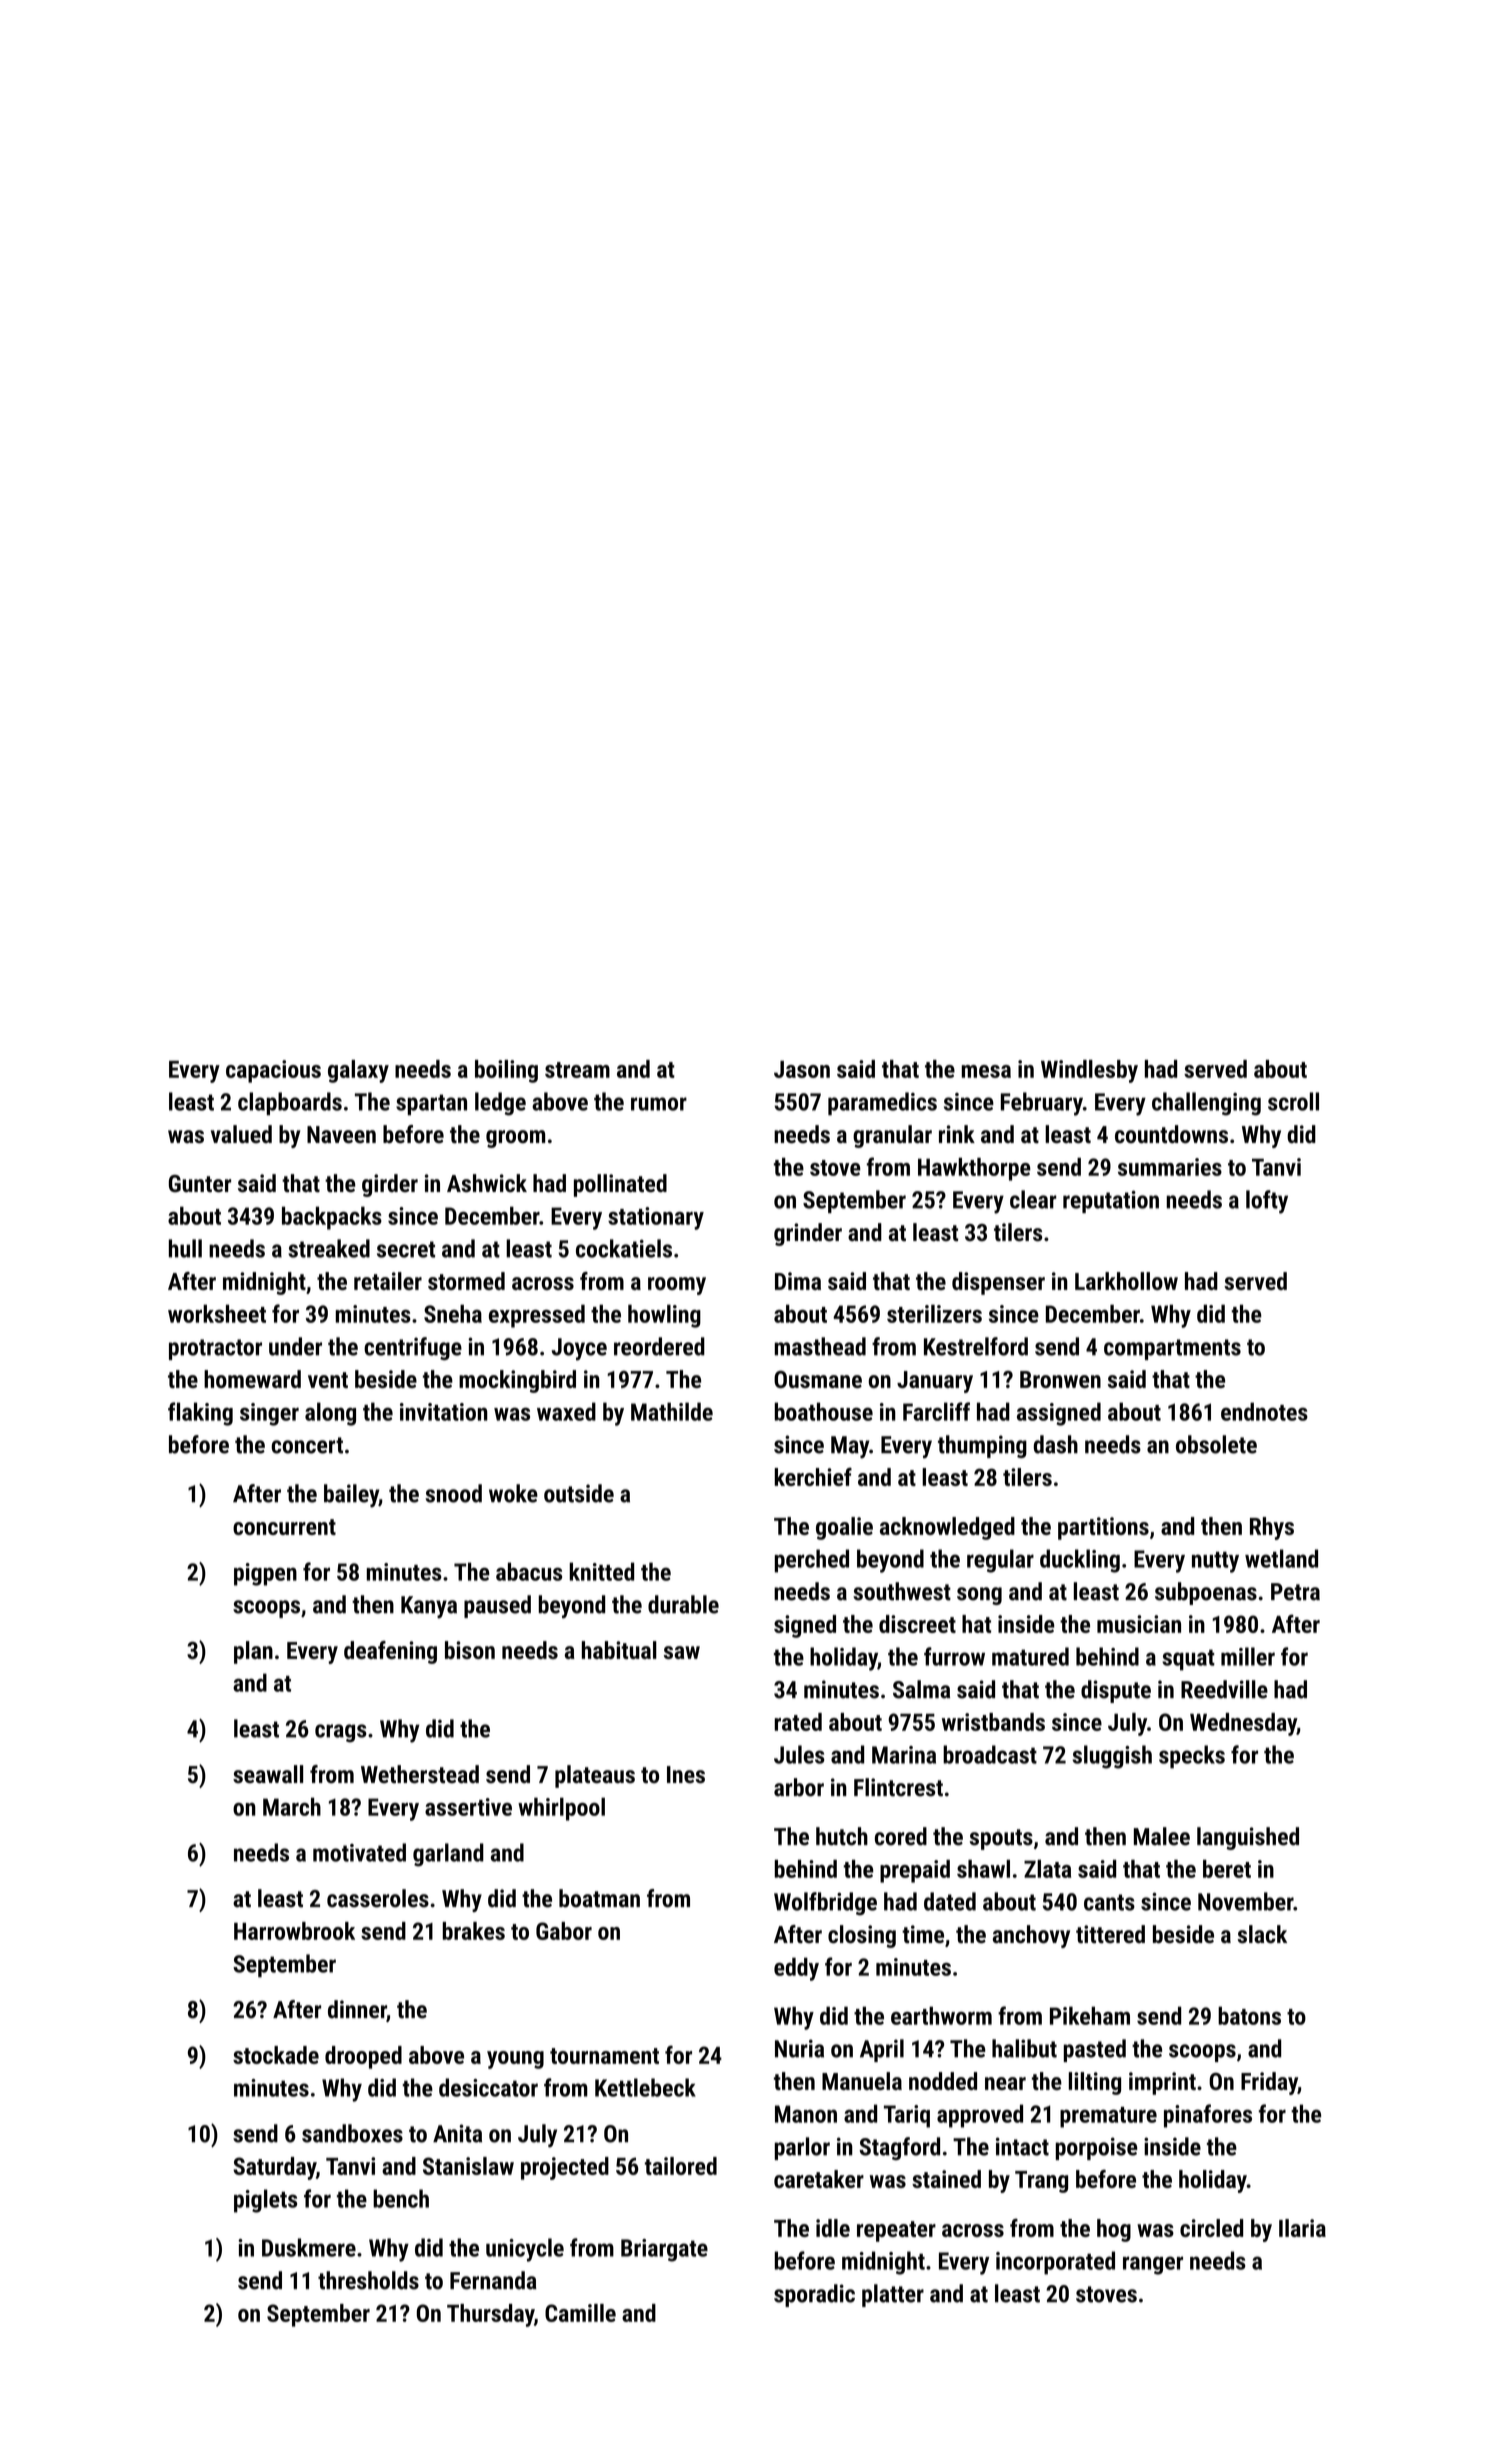 This page has height=2464, width=1496. What do you see at coordinates (490, 2315) in the page?
I see `Thursday` at bounding box center [490, 2315].
